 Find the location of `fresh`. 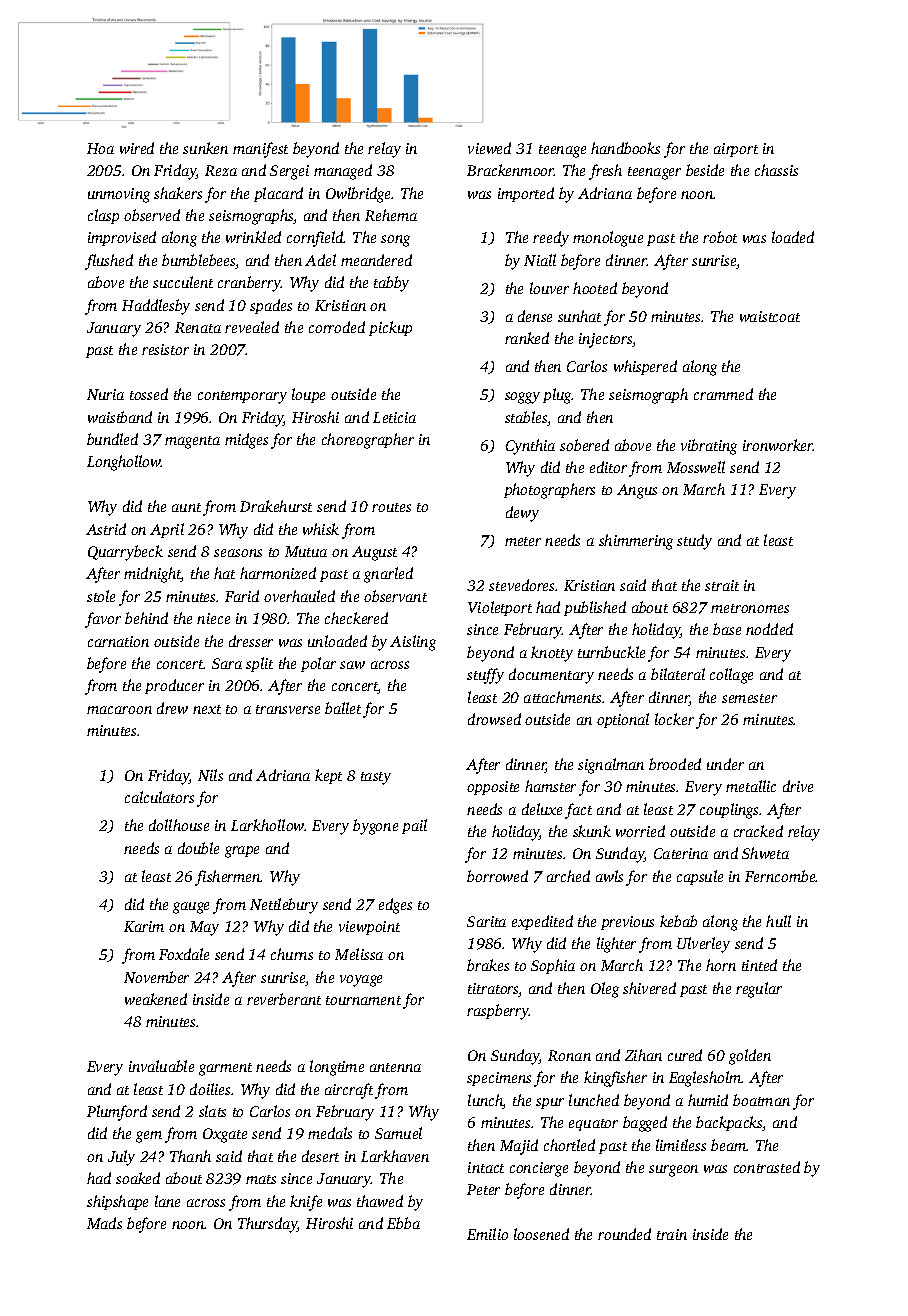

fresh is located at coordinates (605, 172).
